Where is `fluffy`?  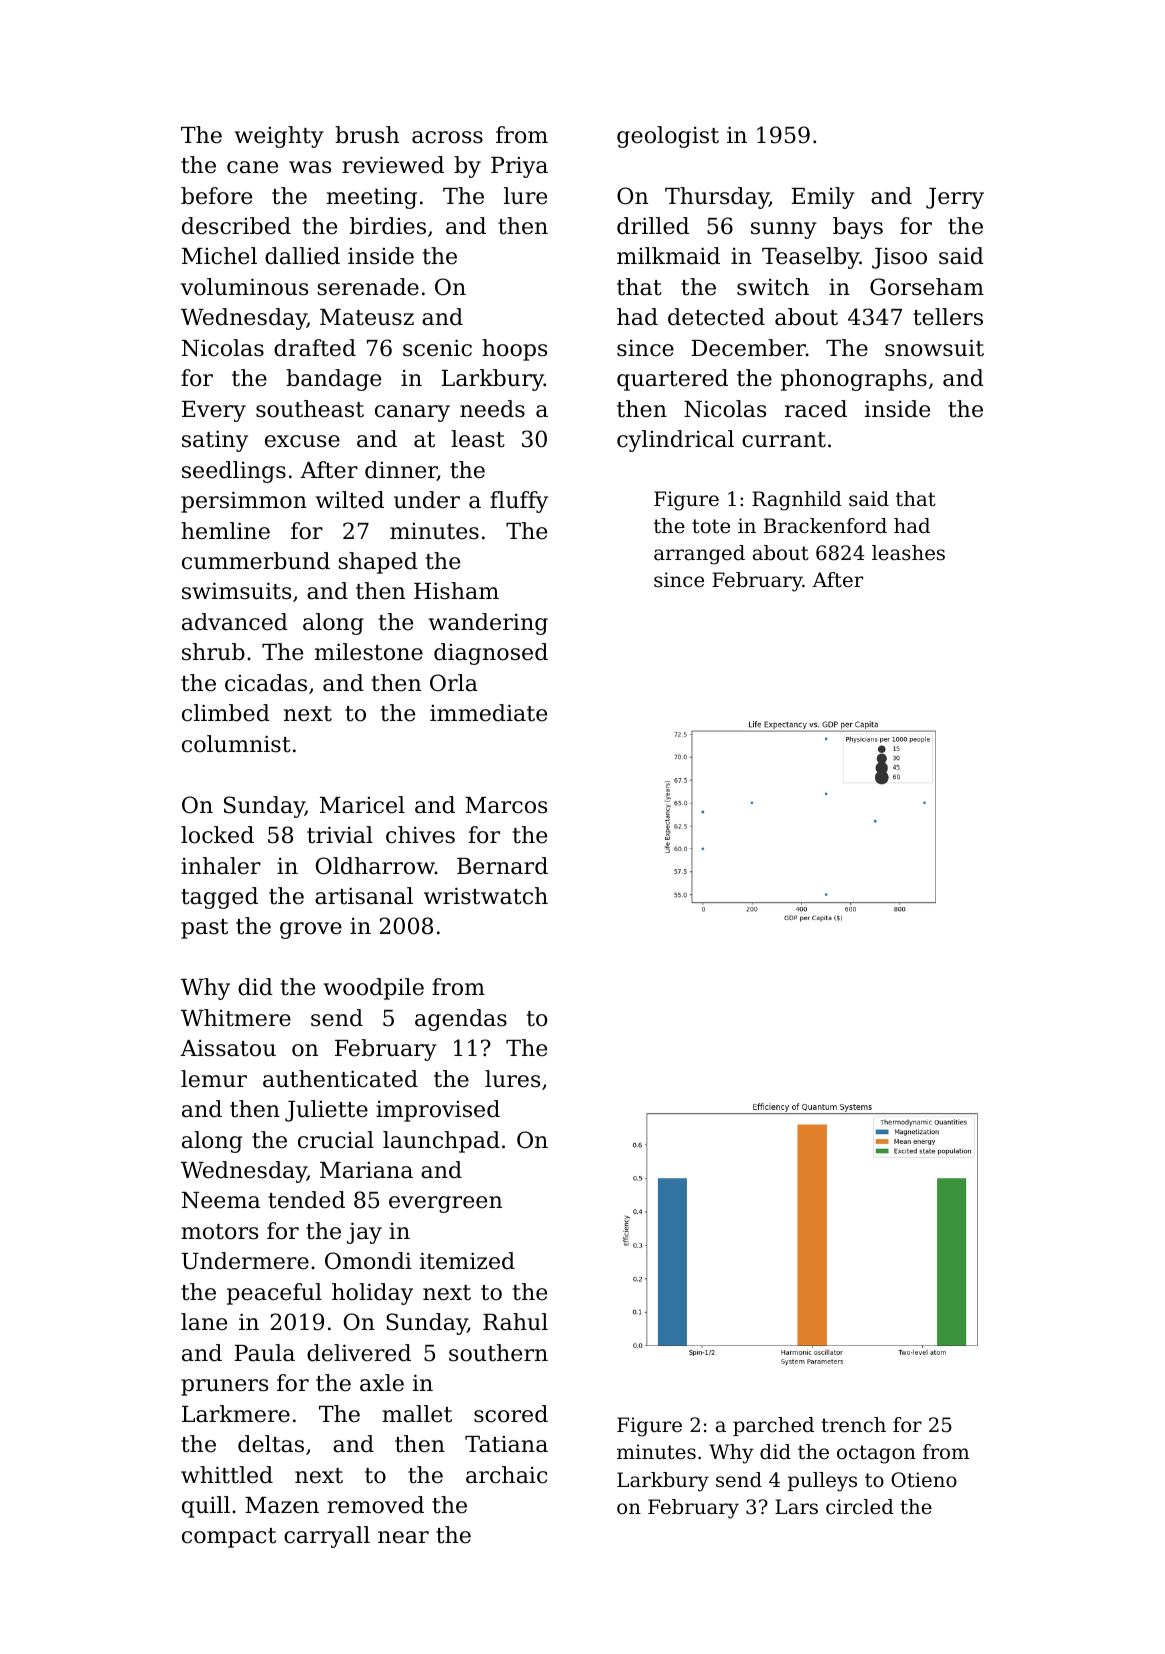
fluffy is located at coordinates (519, 502).
